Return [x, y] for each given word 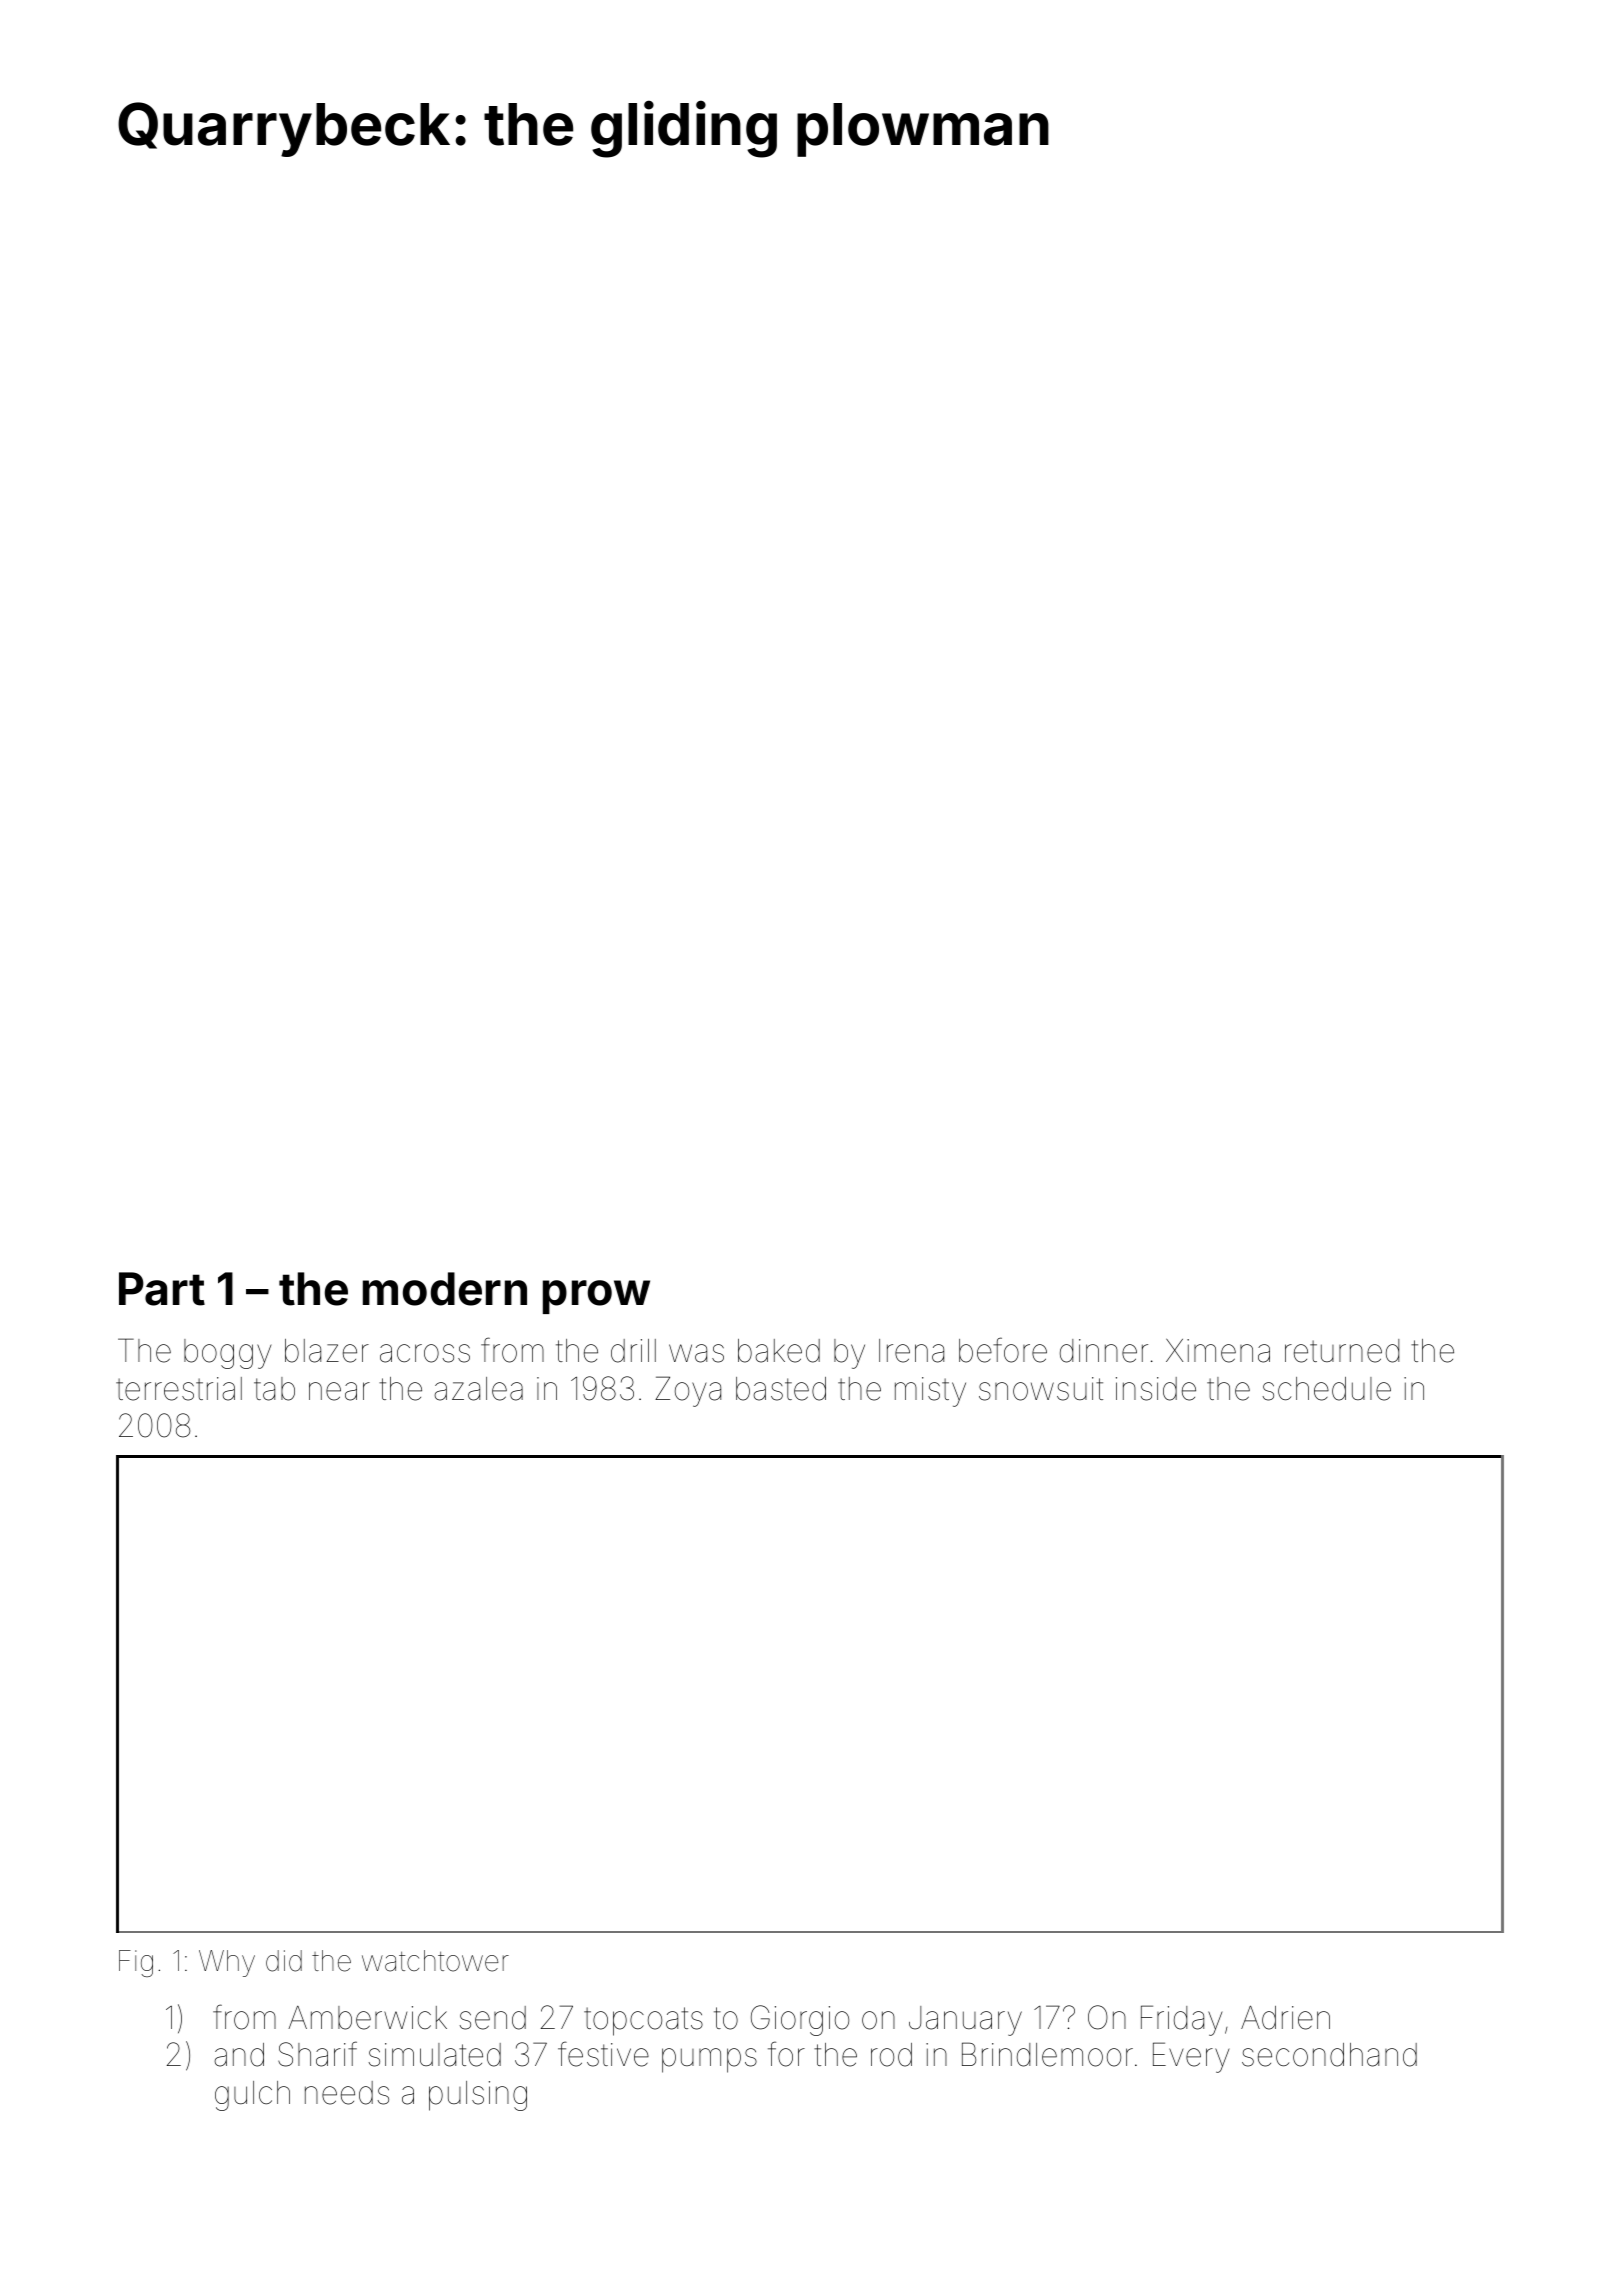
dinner [1104, 1351]
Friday [1181, 2020]
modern [445, 1289]
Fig [136, 1963]
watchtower [435, 1961]
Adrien [1285, 2017]
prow [596, 1297]
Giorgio [800, 2020]
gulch [252, 2096]
